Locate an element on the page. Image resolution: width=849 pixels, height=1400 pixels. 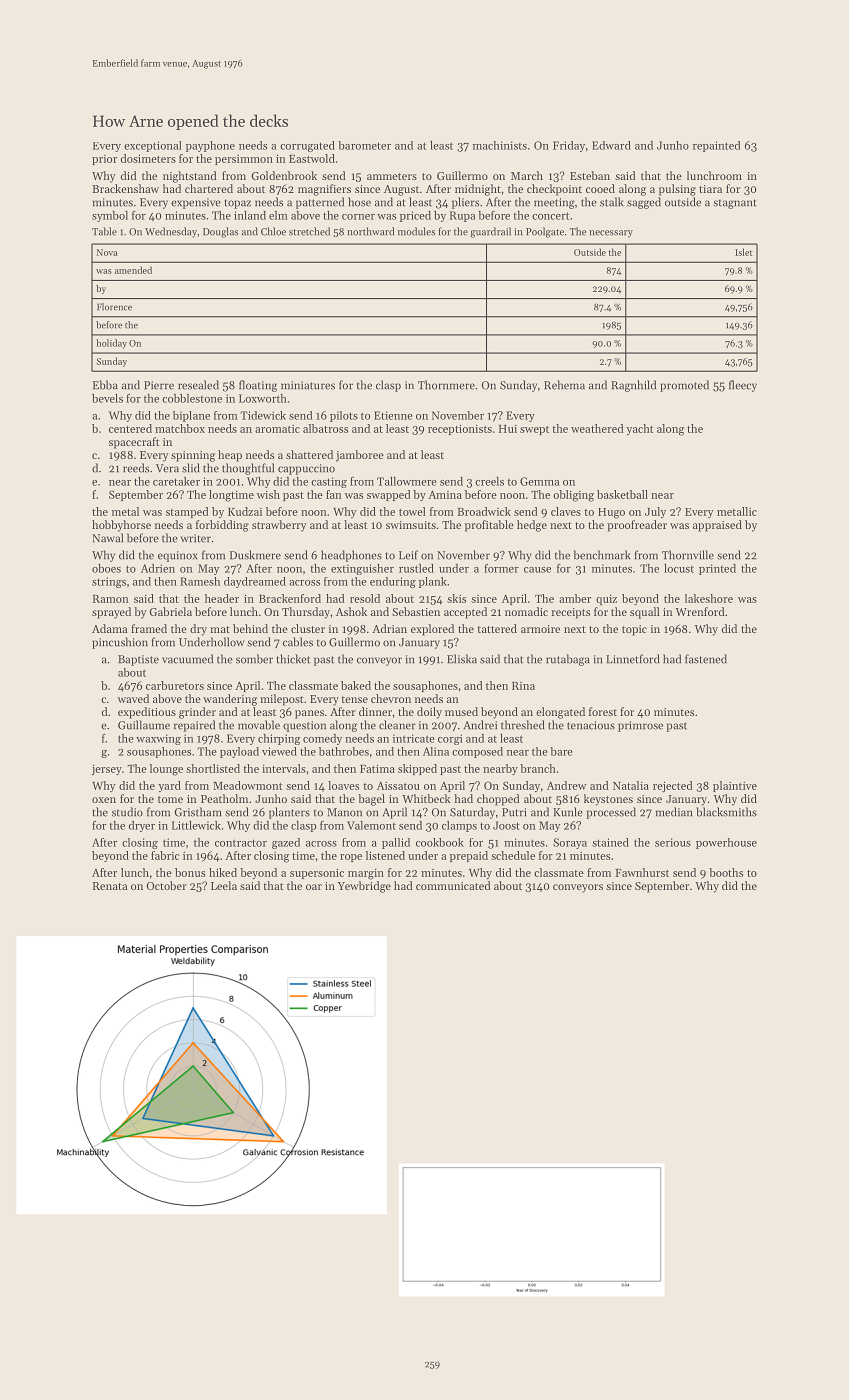
planters is located at coordinates (289, 813).
